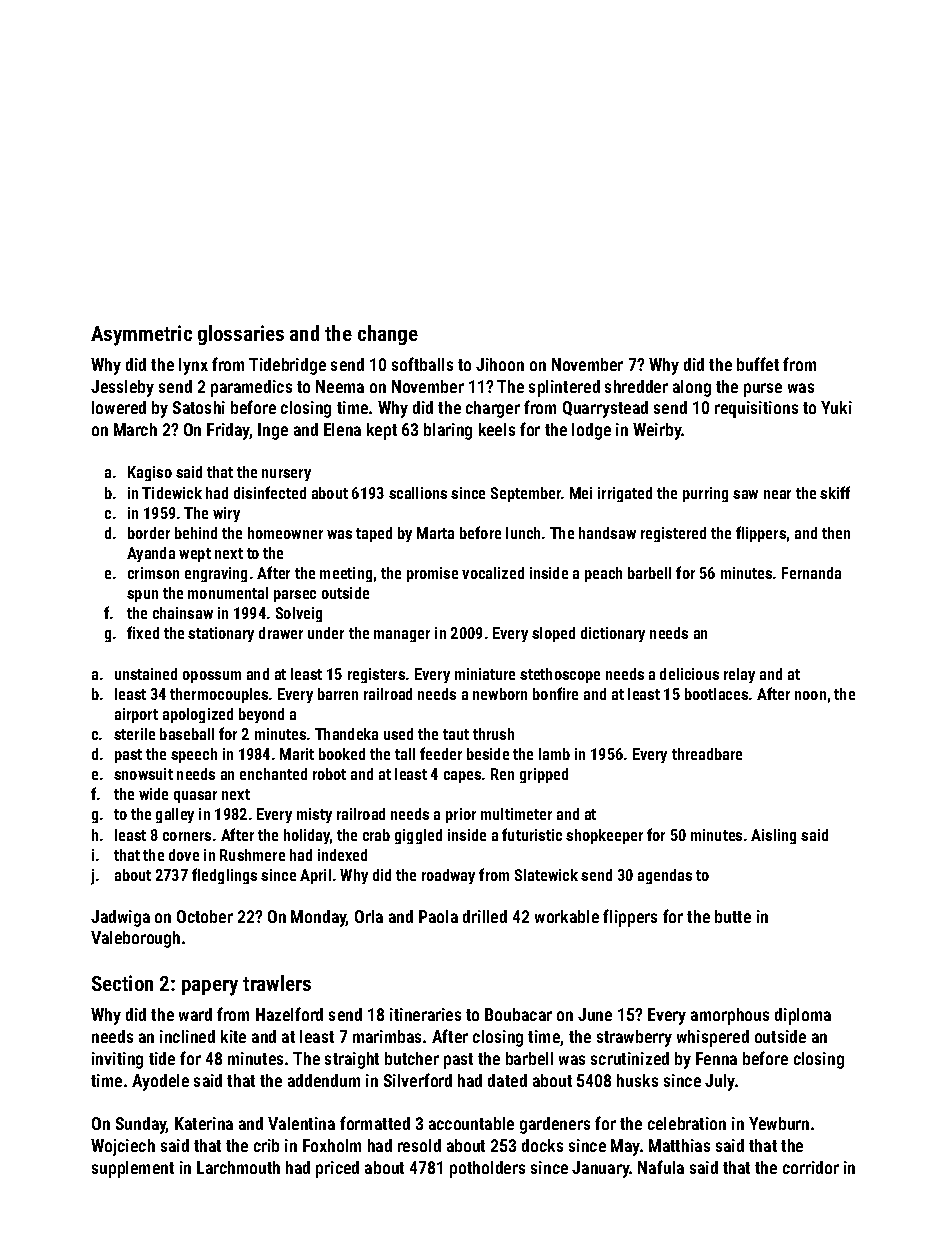  Describe the element at coordinates (346, 574) in the image. I see `meeting` at that location.
